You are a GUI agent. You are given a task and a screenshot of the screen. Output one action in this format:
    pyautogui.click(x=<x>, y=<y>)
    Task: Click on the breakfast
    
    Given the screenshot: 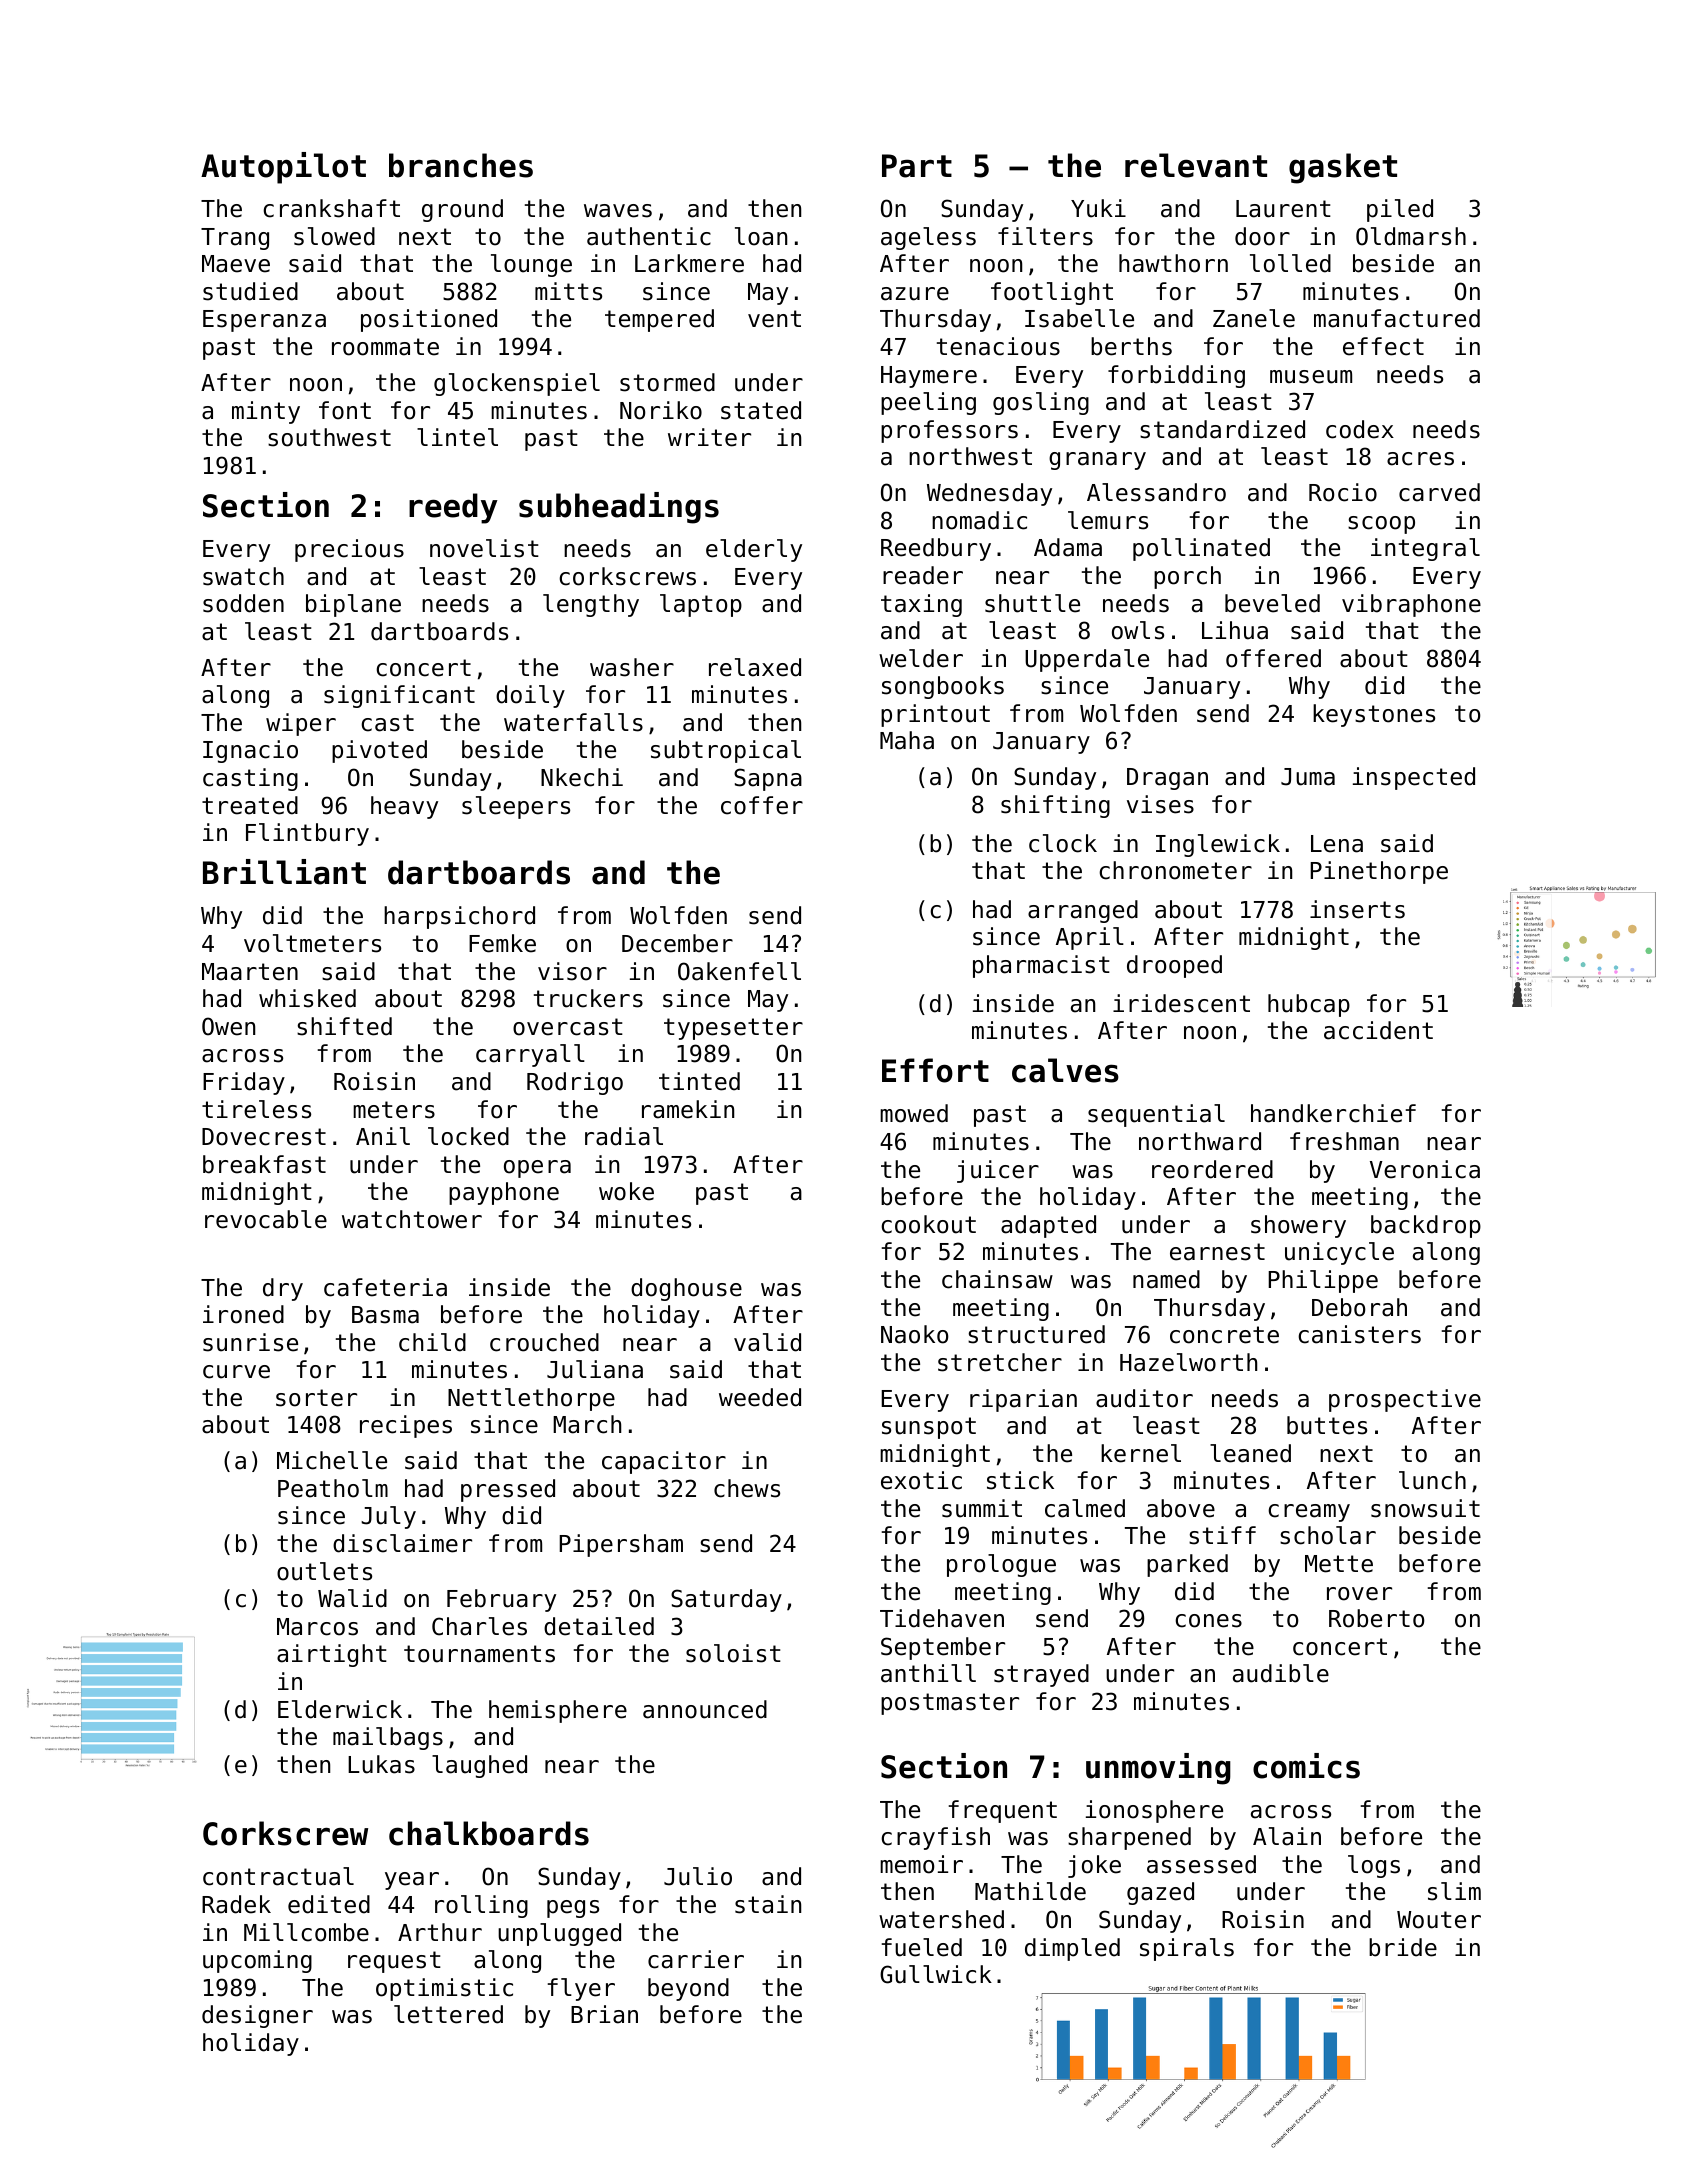 What is the action you would take?
    pyautogui.click(x=264, y=1164)
